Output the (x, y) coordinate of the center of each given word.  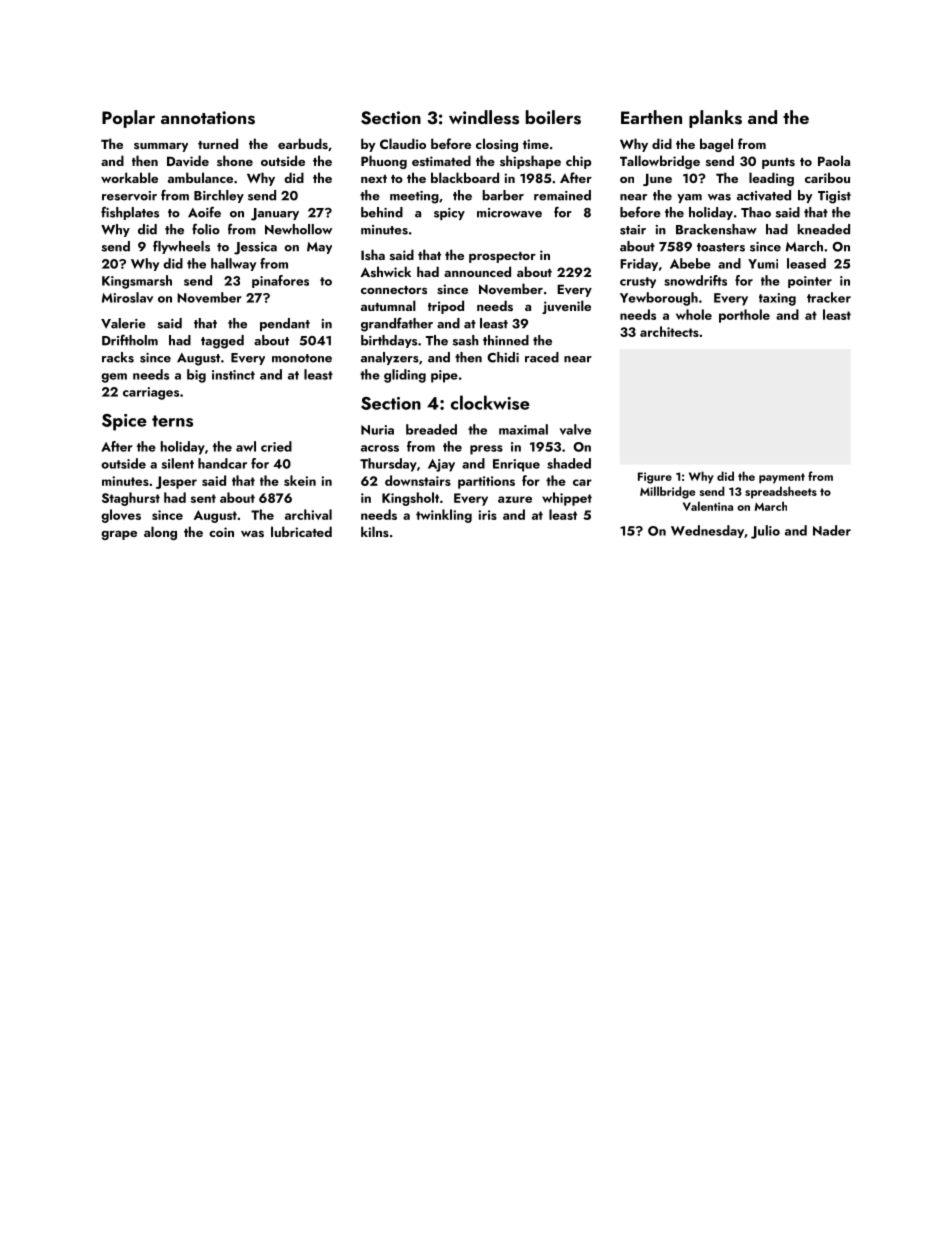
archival (308, 514)
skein (300, 480)
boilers (553, 117)
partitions (486, 482)
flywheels (181, 247)
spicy (449, 214)
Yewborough (659, 299)
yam (689, 198)
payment (782, 478)
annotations (208, 118)
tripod (446, 307)
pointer (810, 282)
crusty (638, 282)
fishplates (130, 213)
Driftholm (130, 340)
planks (715, 119)
